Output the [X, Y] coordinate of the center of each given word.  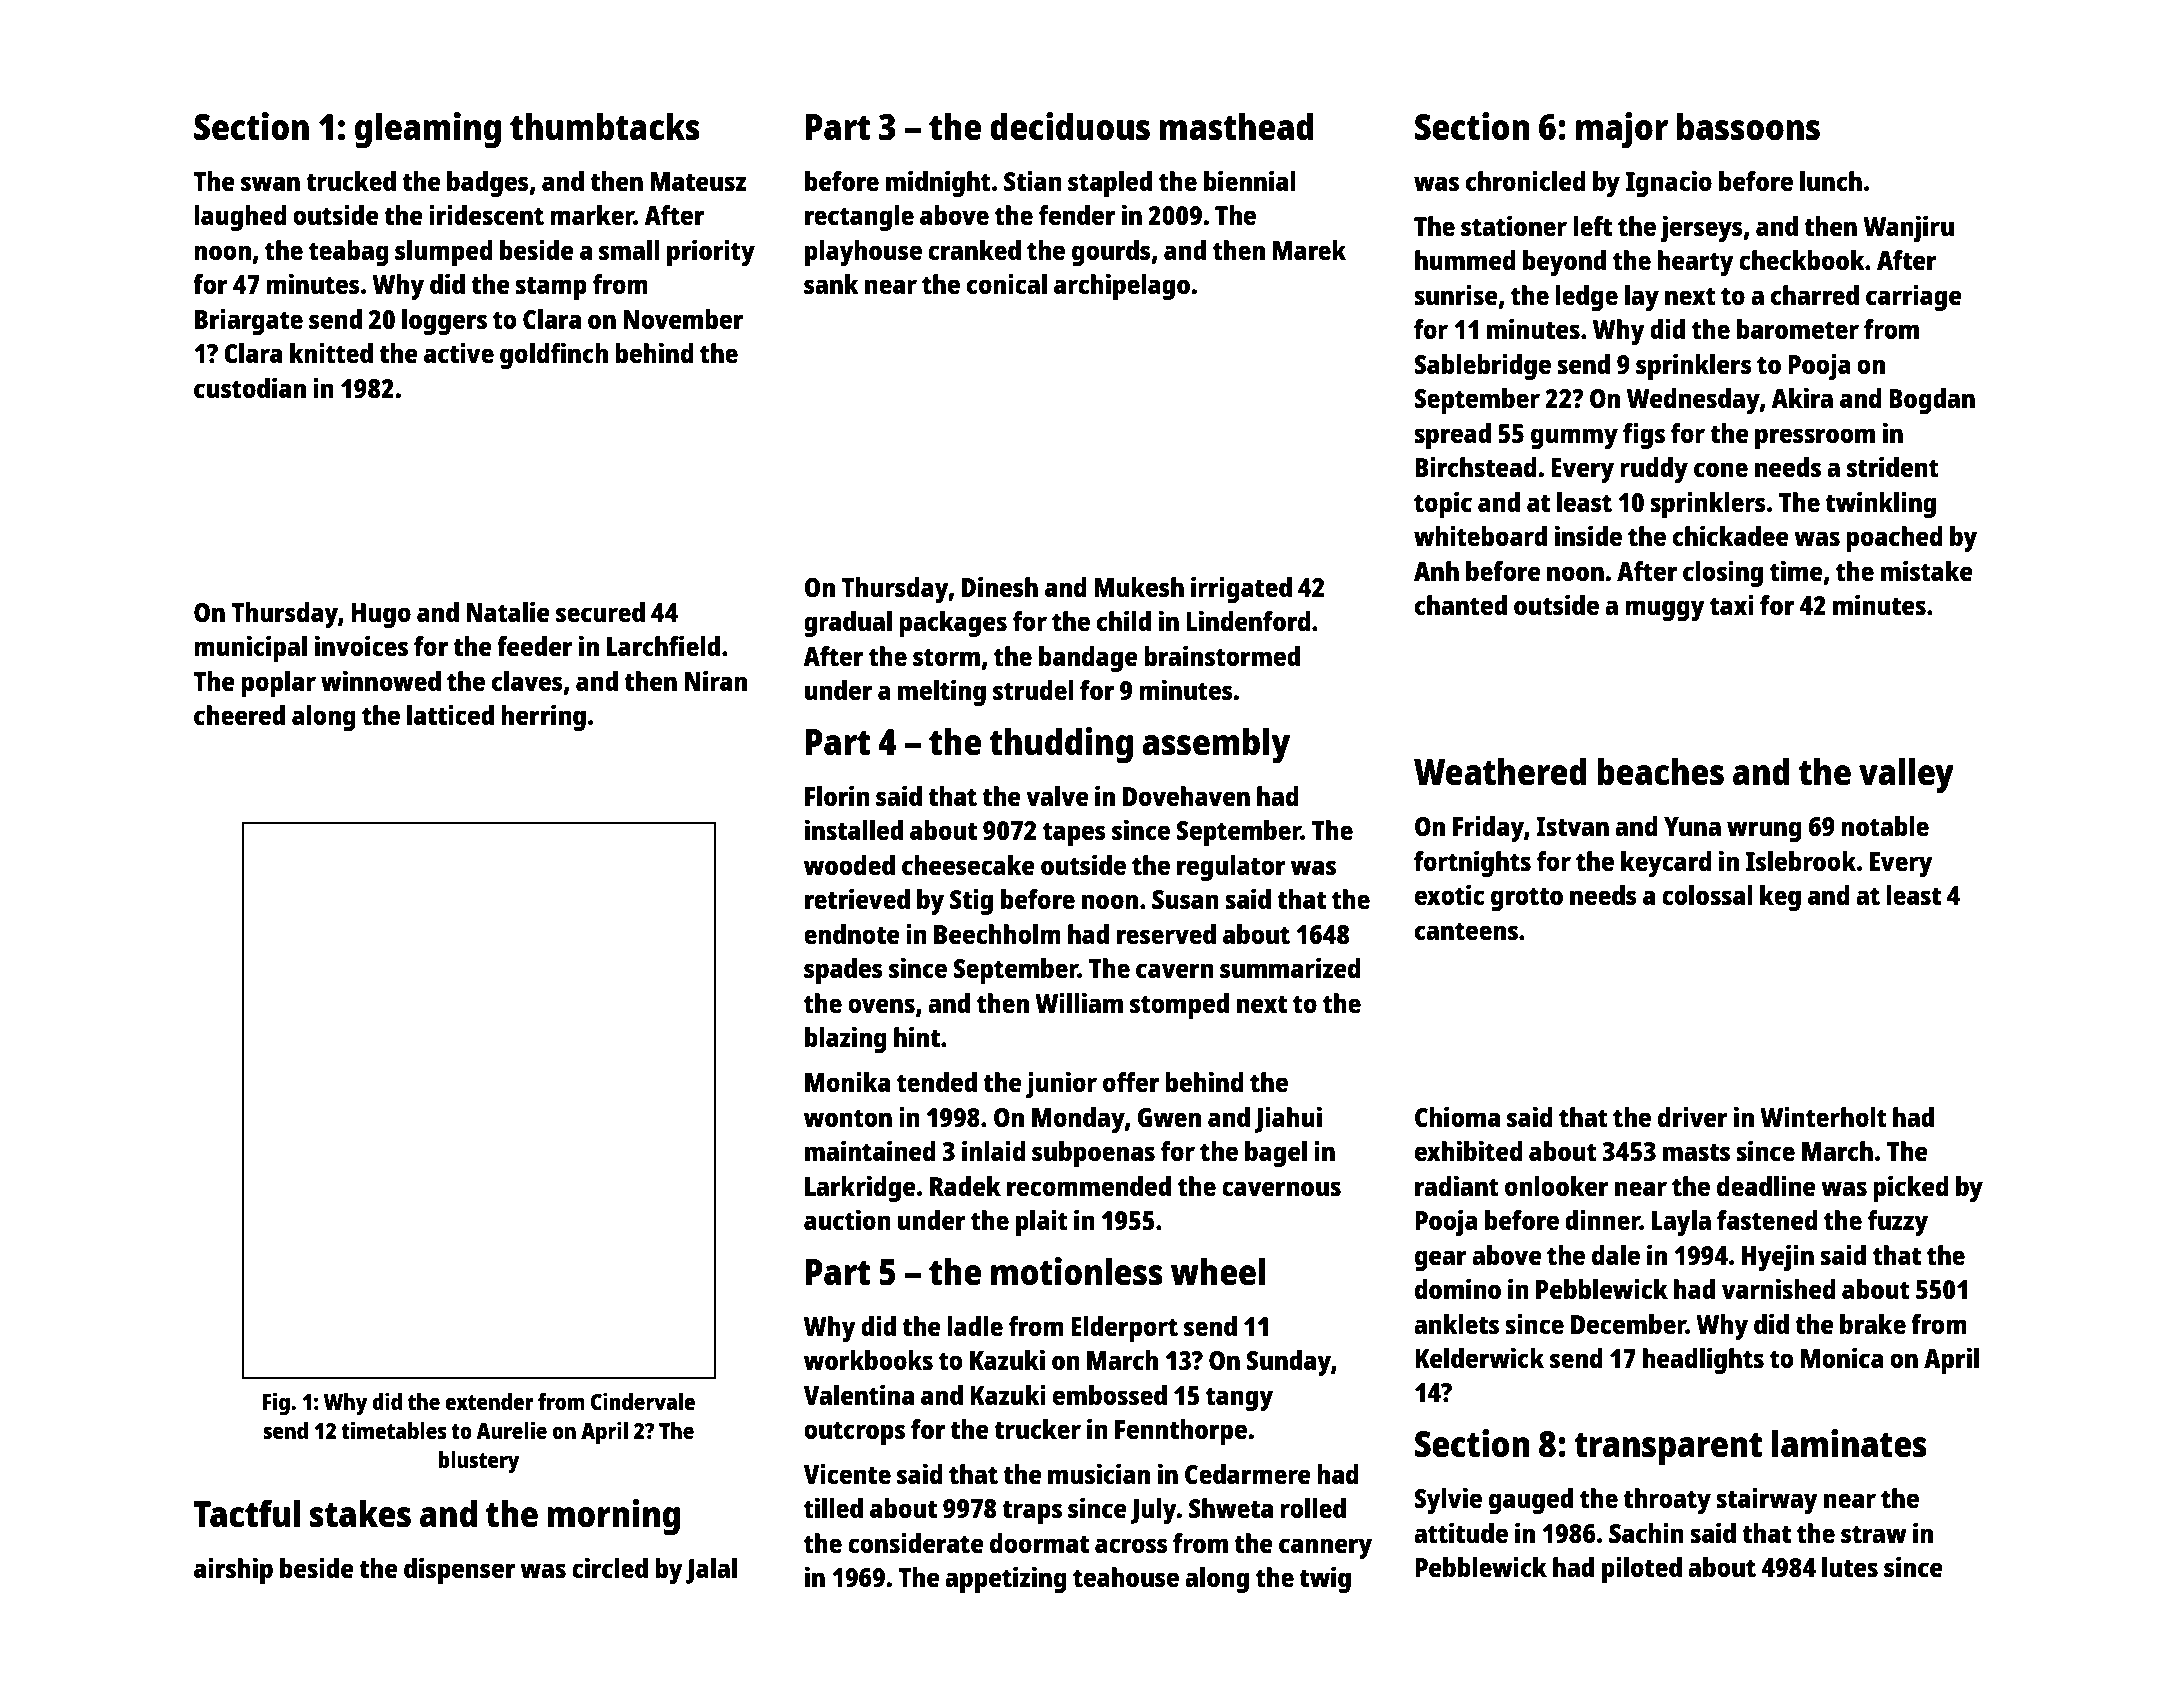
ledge [1586, 298]
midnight [938, 183]
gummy [1574, 438]
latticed [450, 714]
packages [953, 624]
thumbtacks [605, 126]
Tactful [247, 1513]
